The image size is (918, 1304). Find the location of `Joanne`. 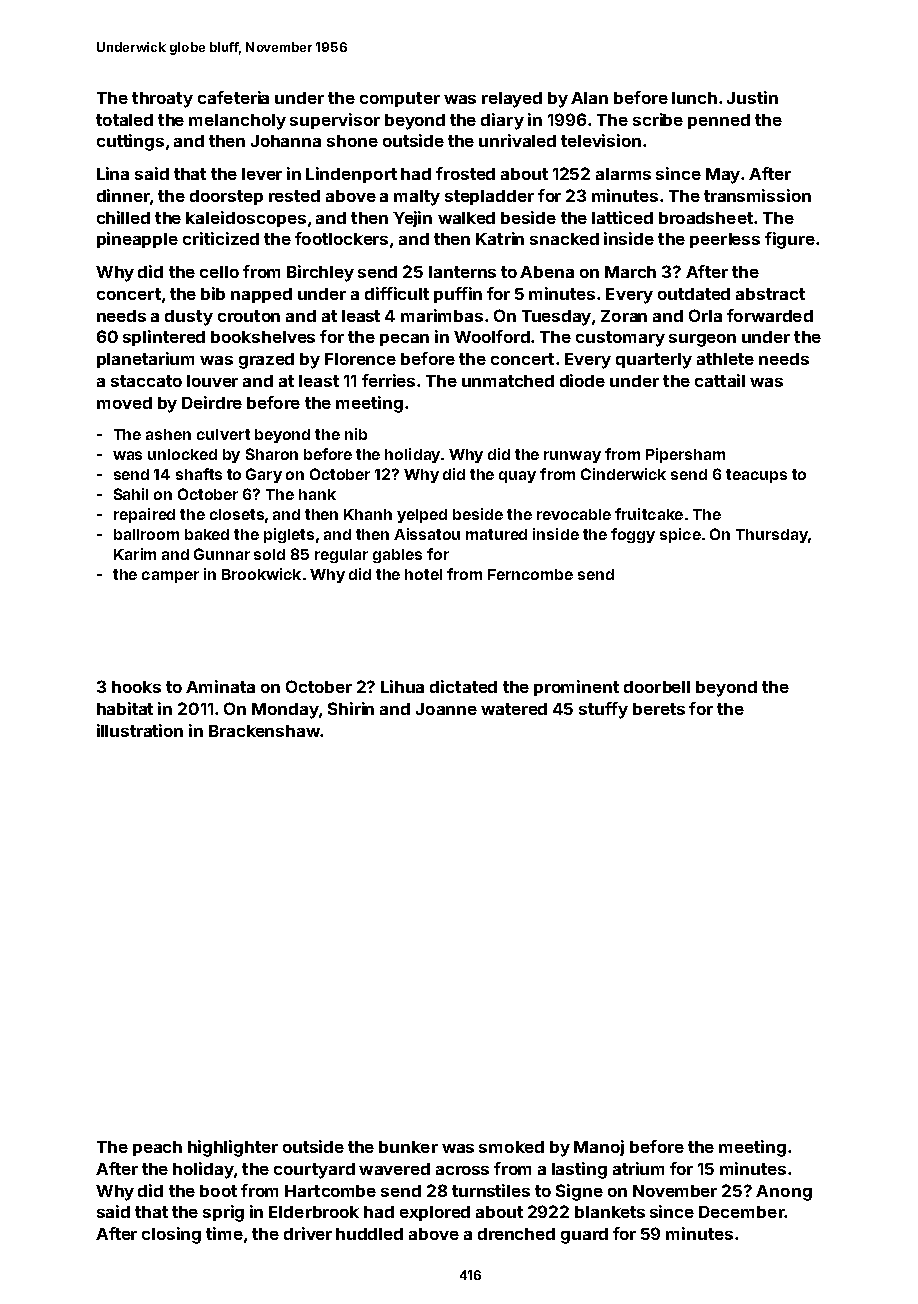

Joanne is located at coordinates (446, 709).
